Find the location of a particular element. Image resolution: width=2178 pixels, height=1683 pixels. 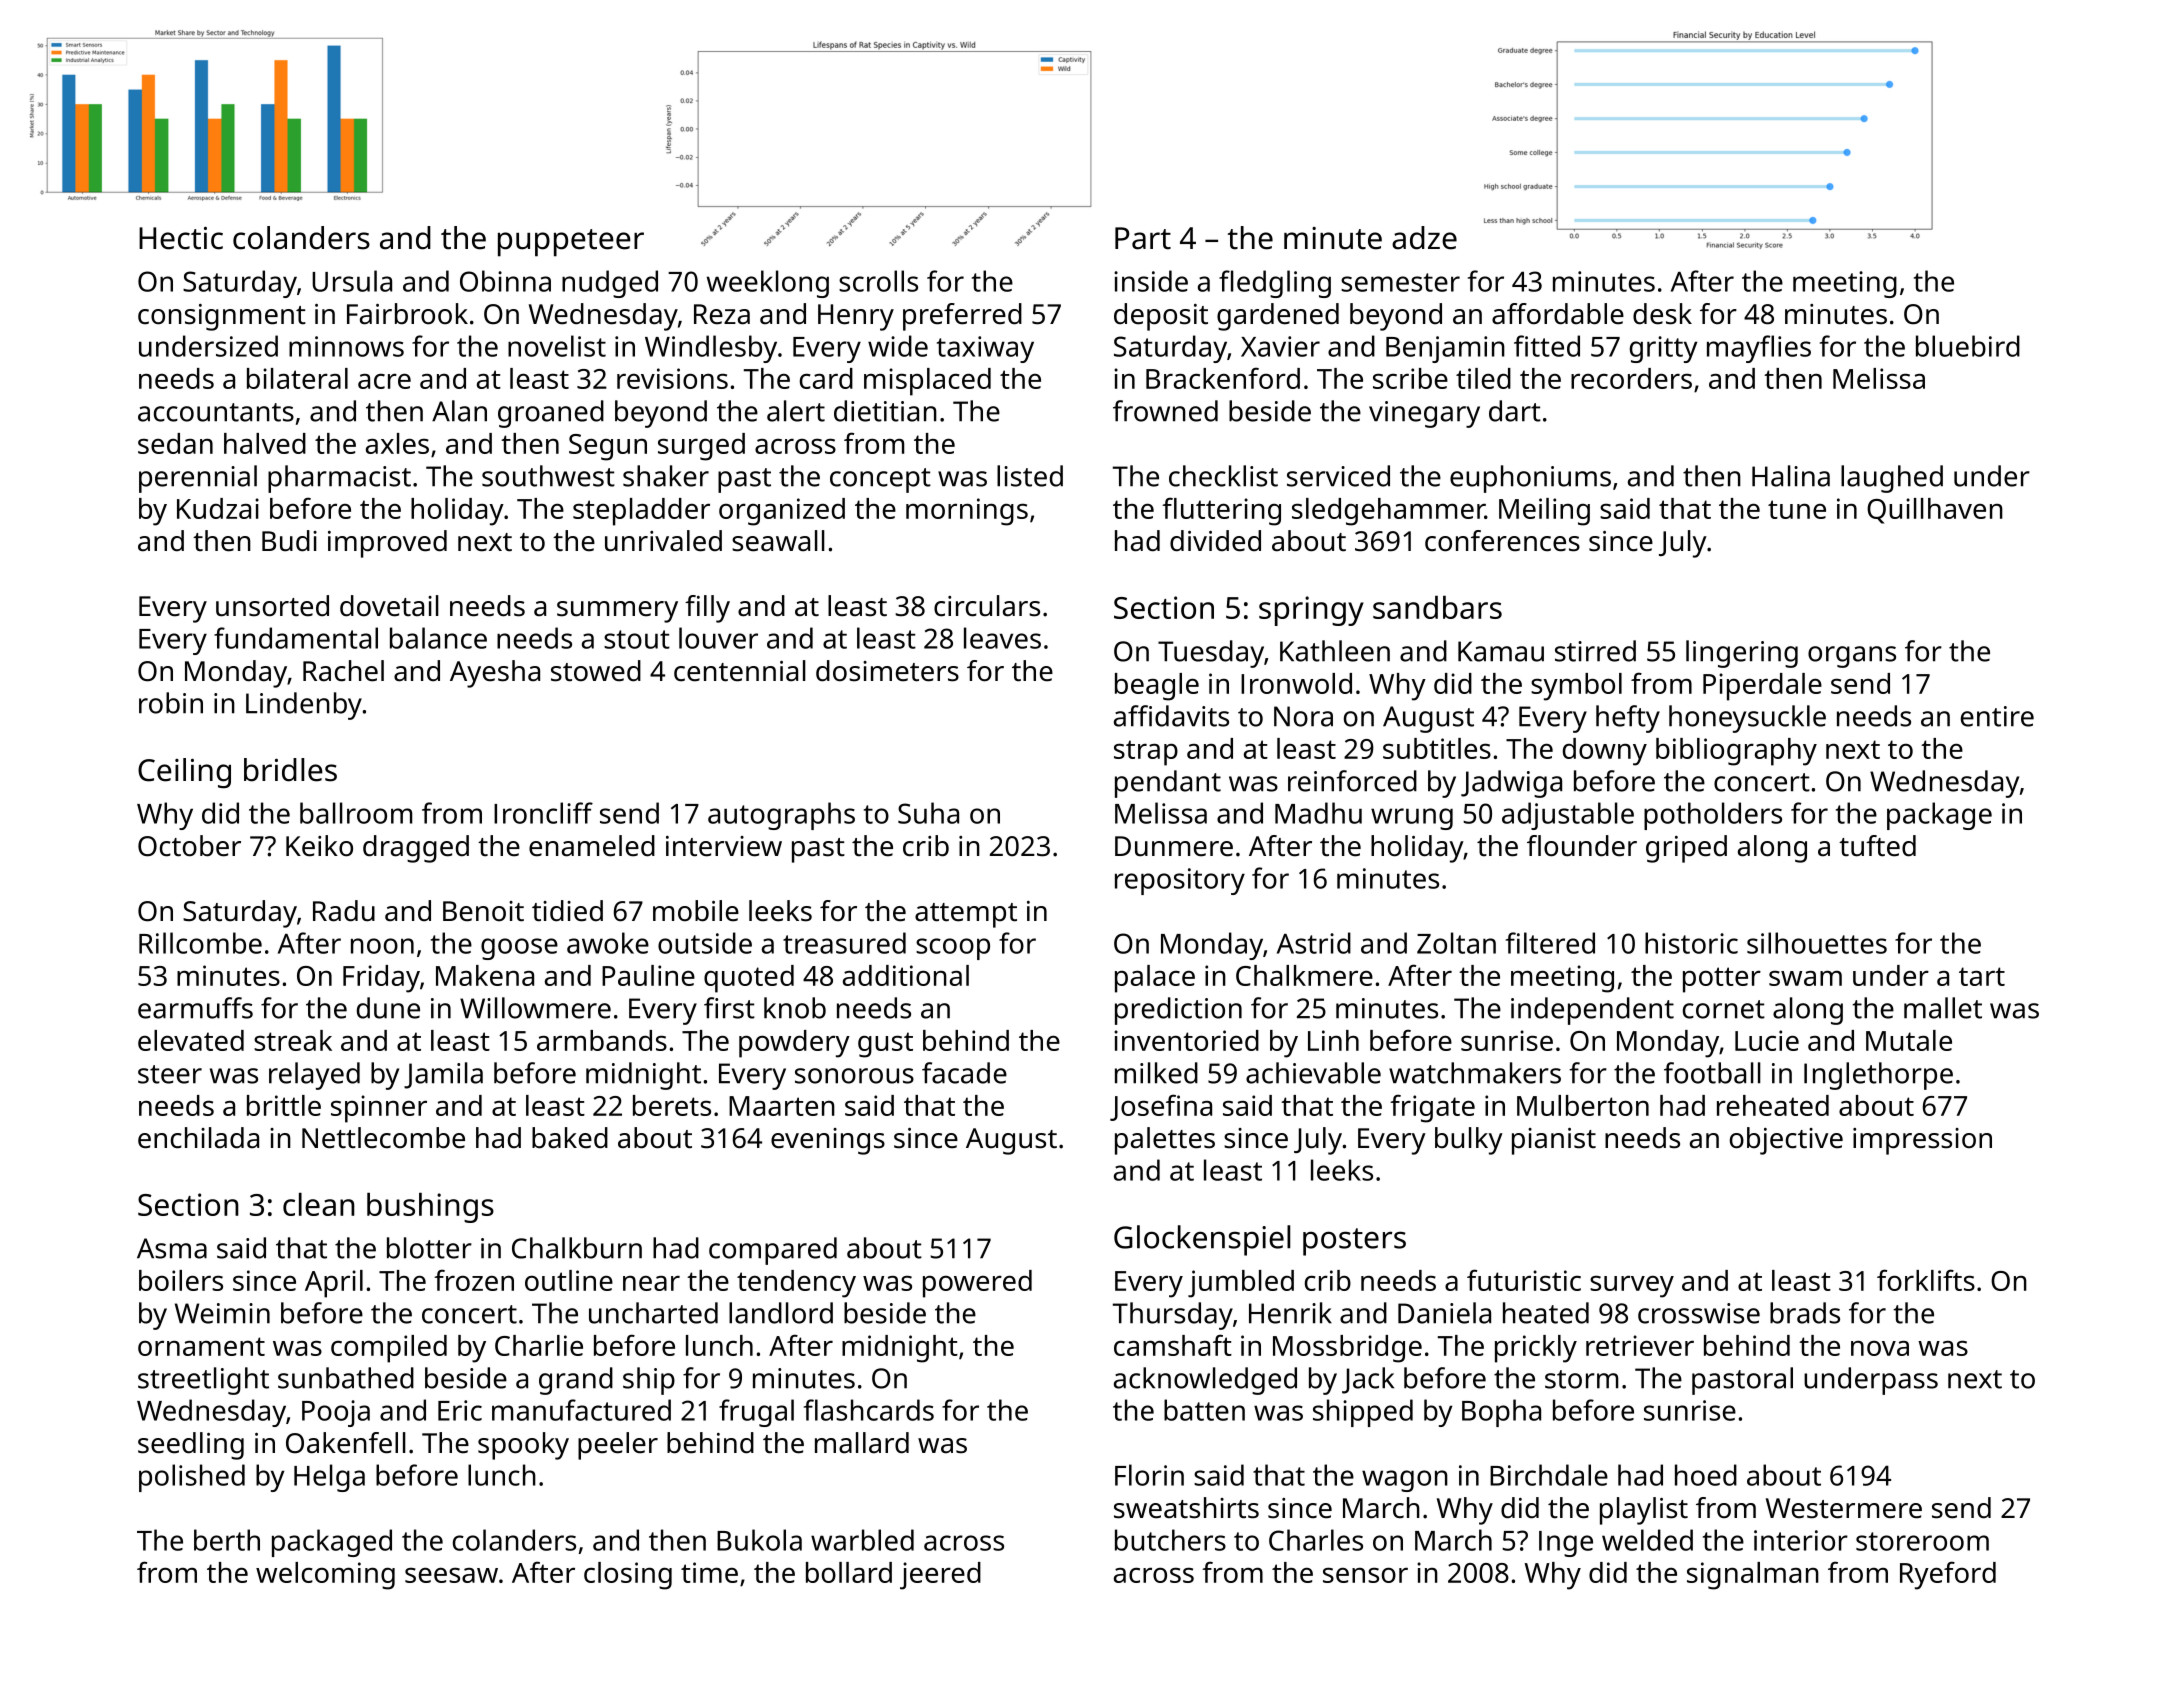

batten is located at coordinates (1204, 1410).
